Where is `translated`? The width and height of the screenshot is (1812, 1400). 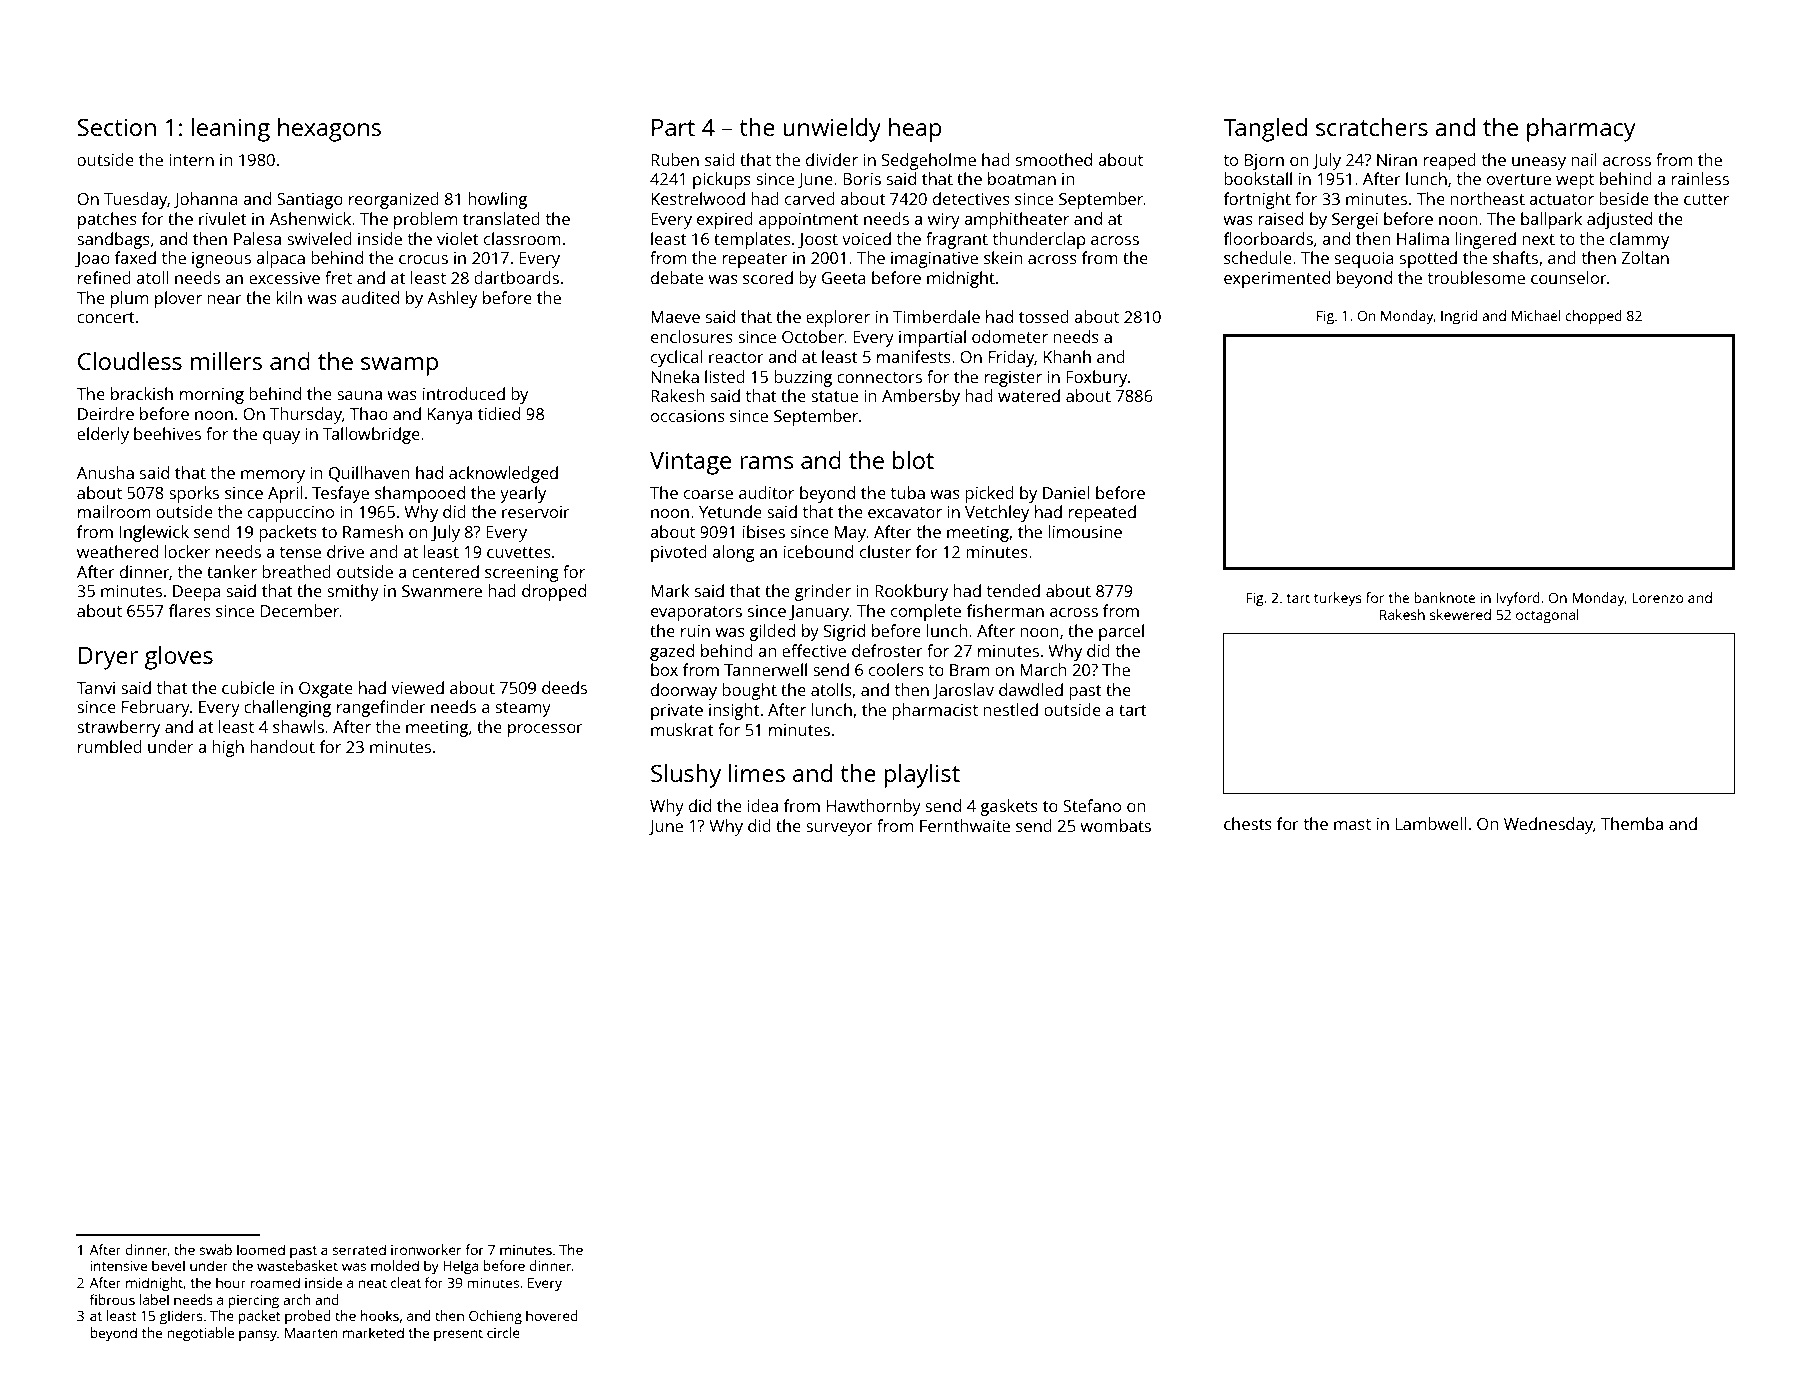 translated is located at coordinates (501, 218).
